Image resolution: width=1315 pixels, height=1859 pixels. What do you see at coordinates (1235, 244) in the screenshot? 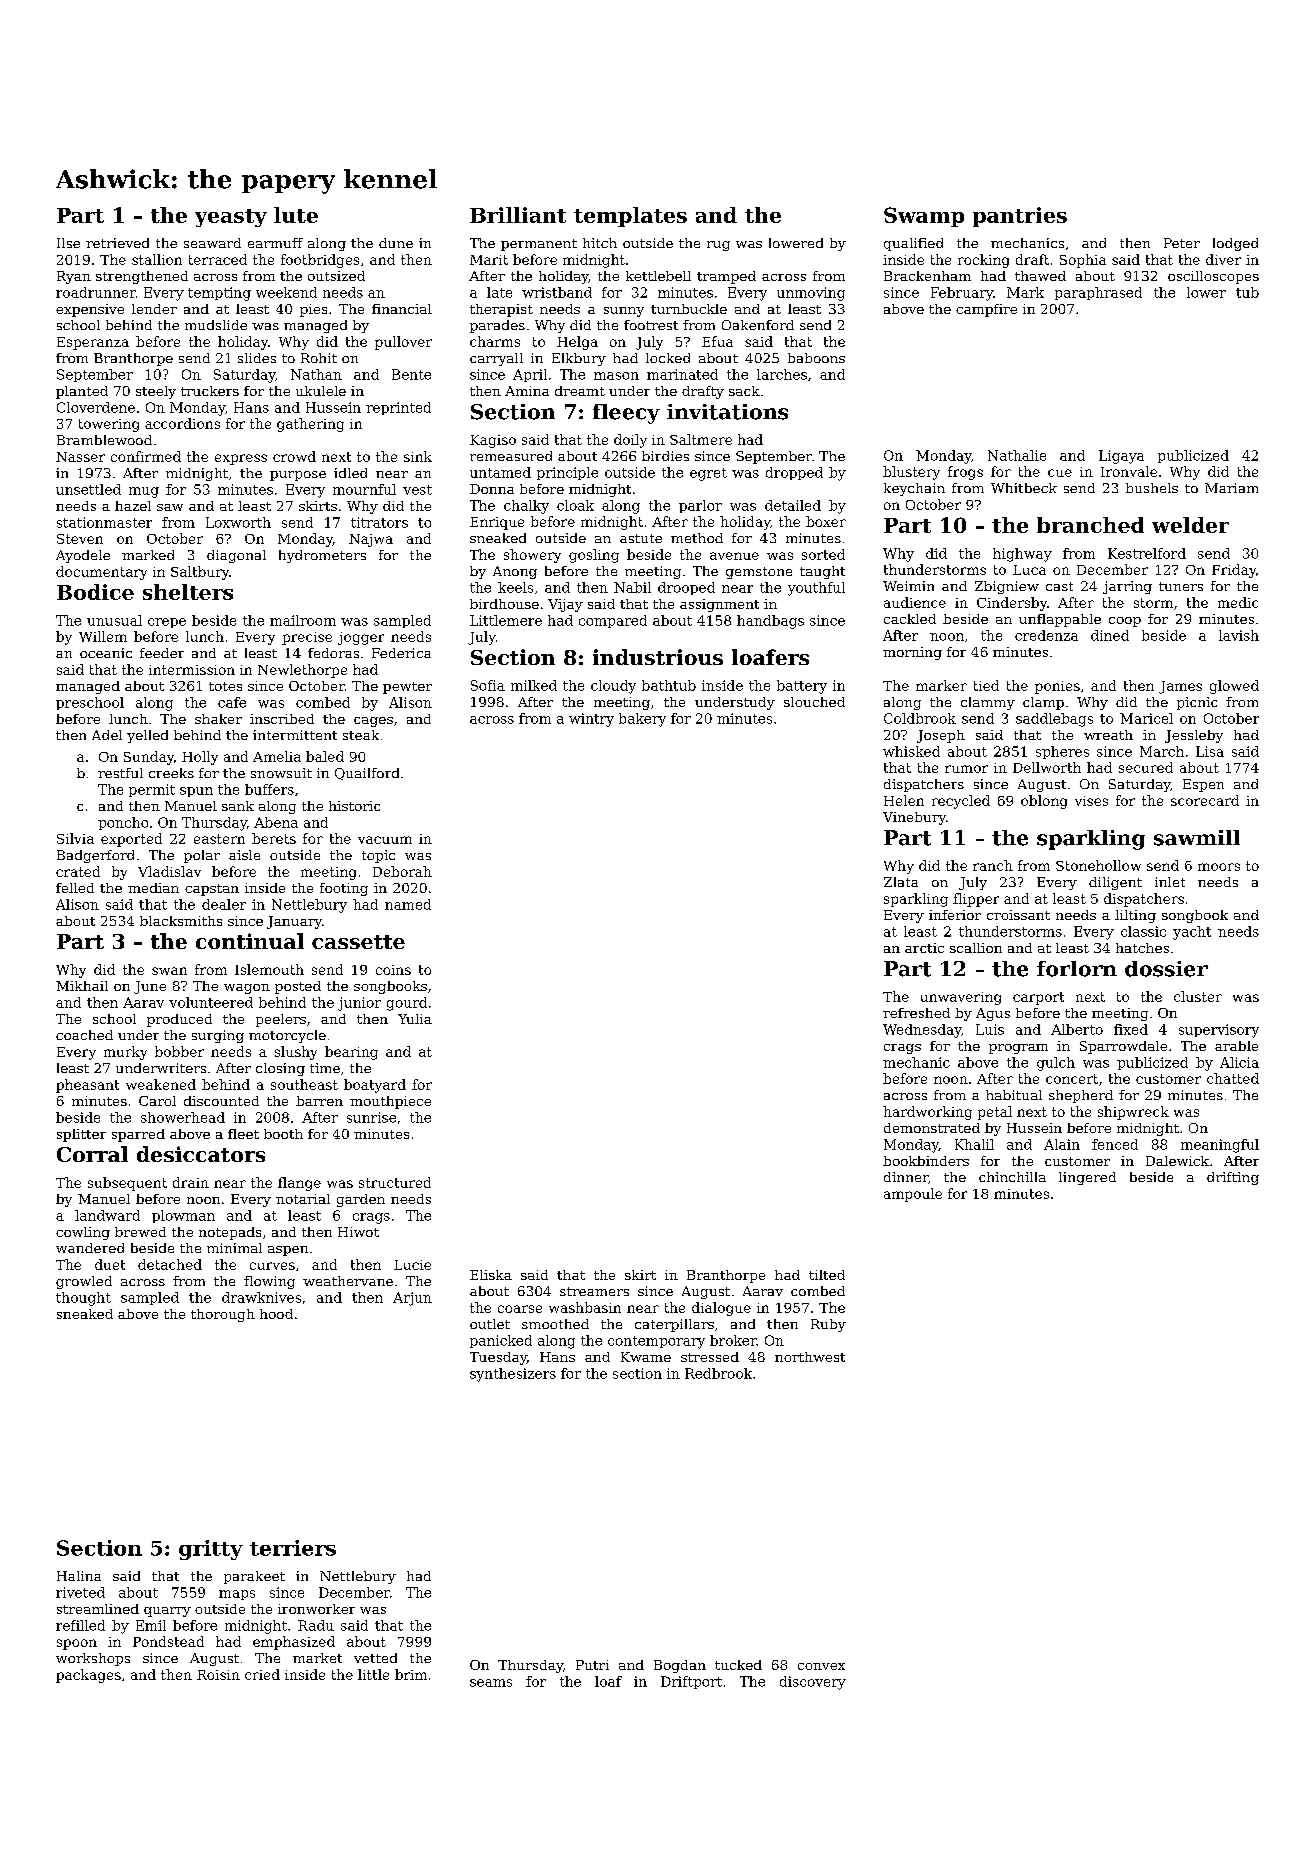
I see `lodged` at bounding box center [1235, 244].
